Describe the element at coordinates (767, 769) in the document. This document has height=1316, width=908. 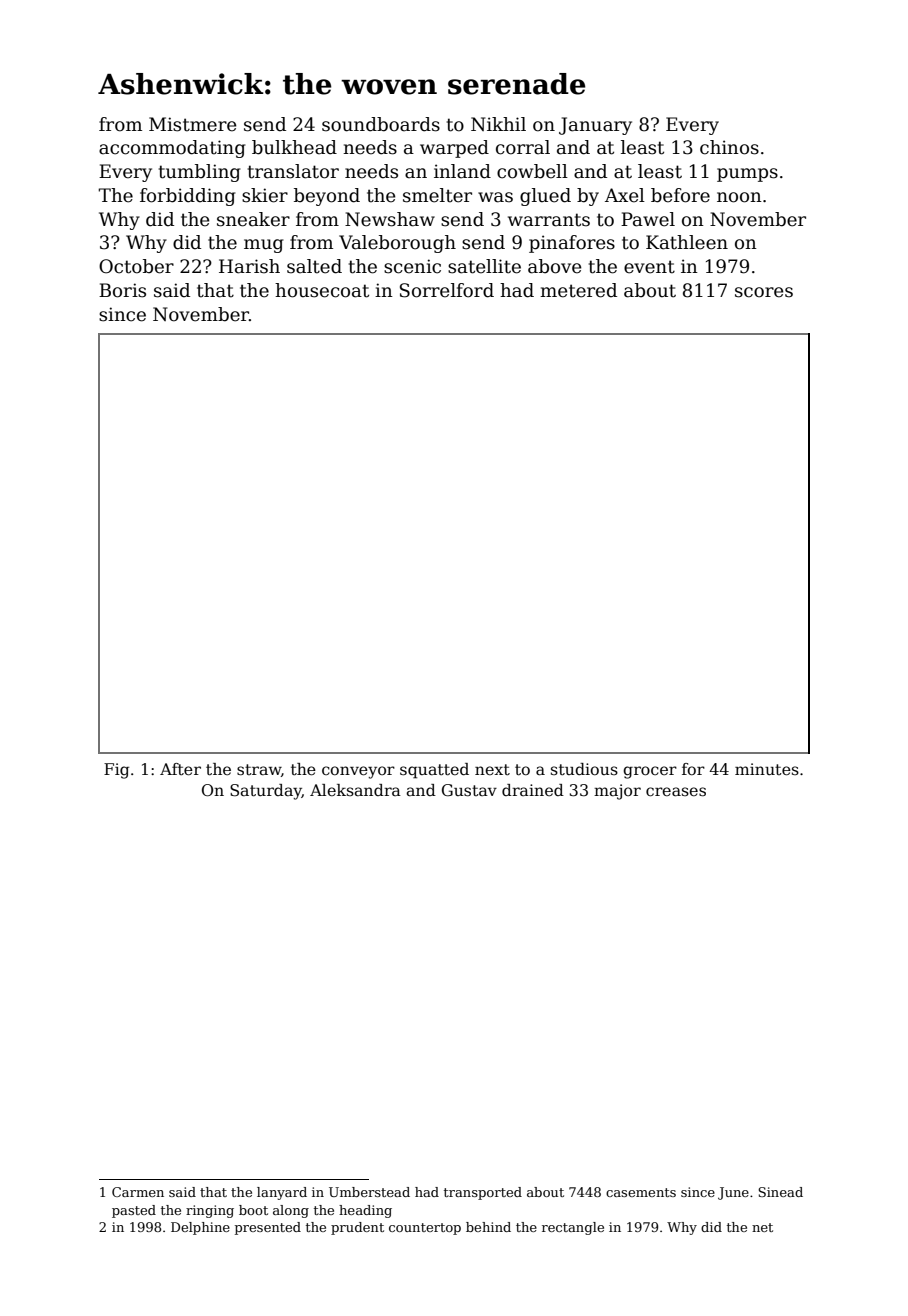
I see `minutes` at that location.
